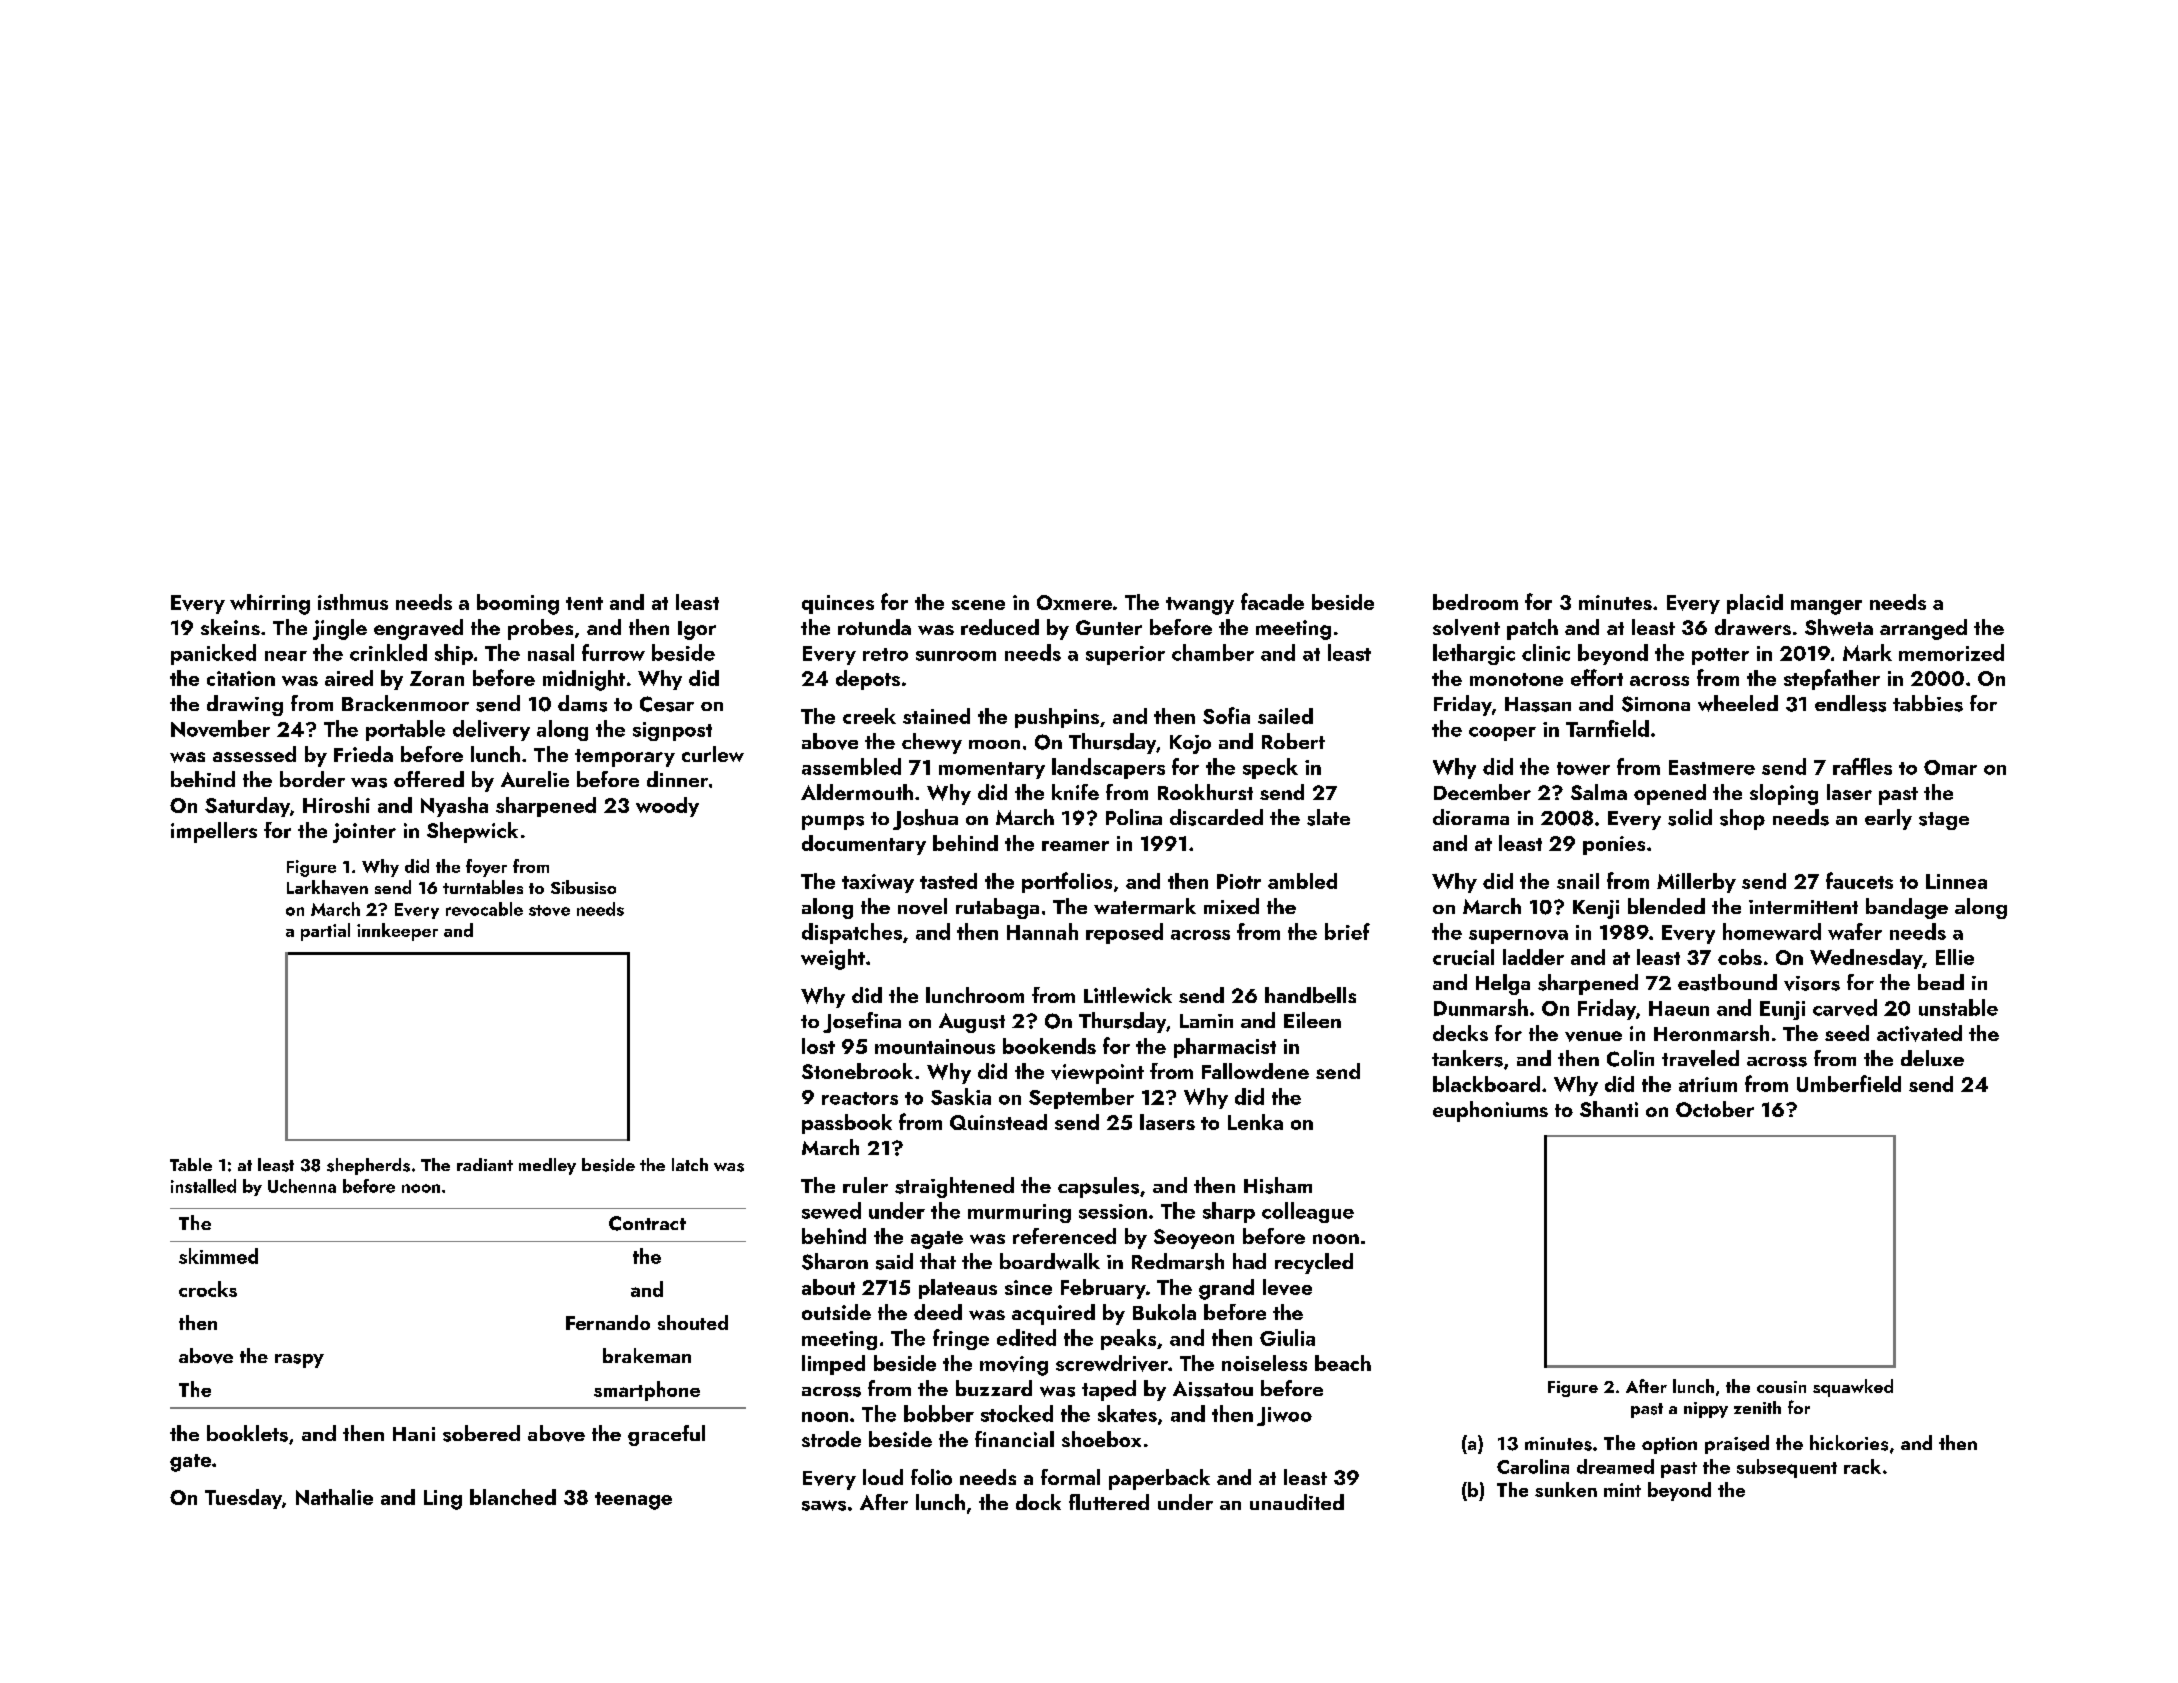 The width and height of the image is (2178, 1683). Describe the element at coordinates (690, 1164) in the image. I see `latch` at that location.
